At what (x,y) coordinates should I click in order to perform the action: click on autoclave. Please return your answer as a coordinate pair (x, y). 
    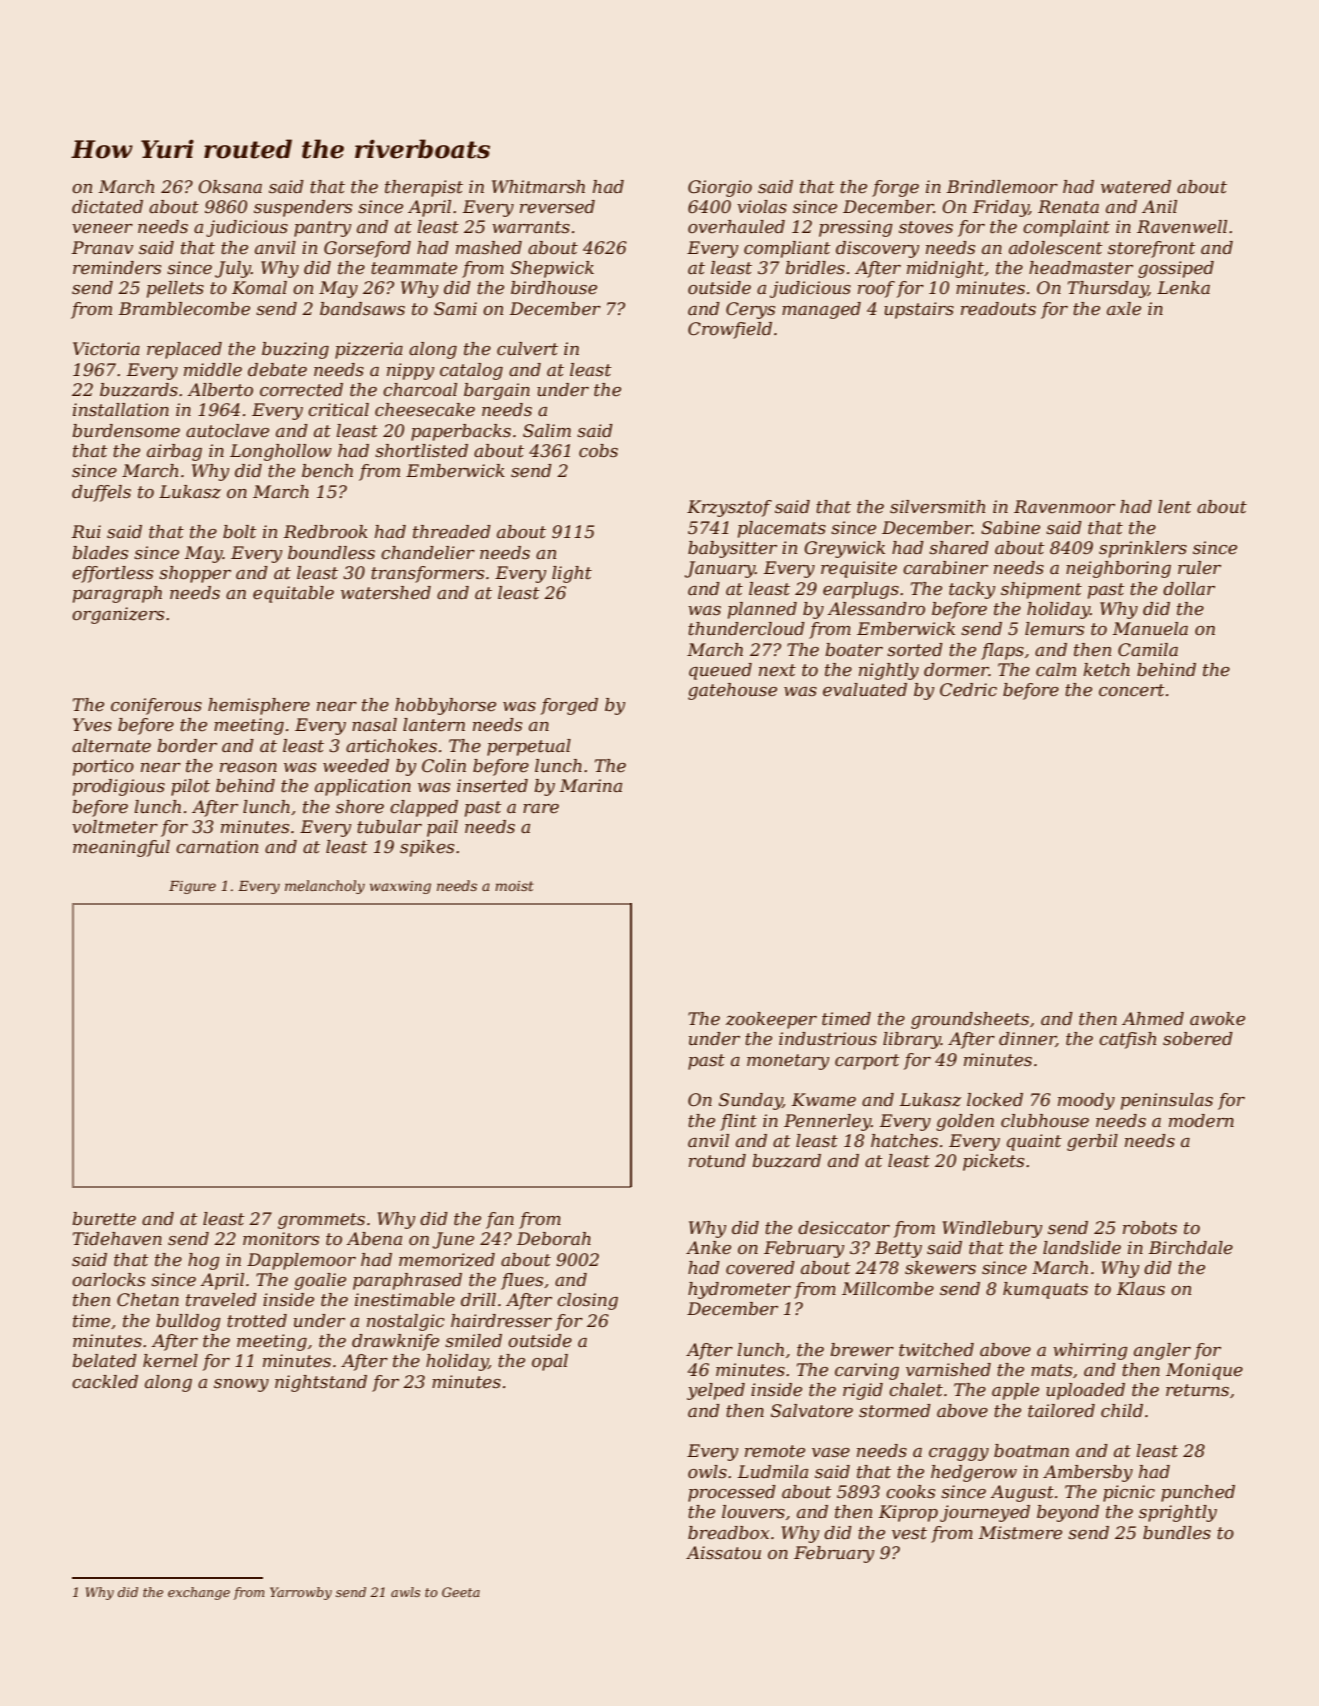
    Looking at the image, I should click on (227, 431).
